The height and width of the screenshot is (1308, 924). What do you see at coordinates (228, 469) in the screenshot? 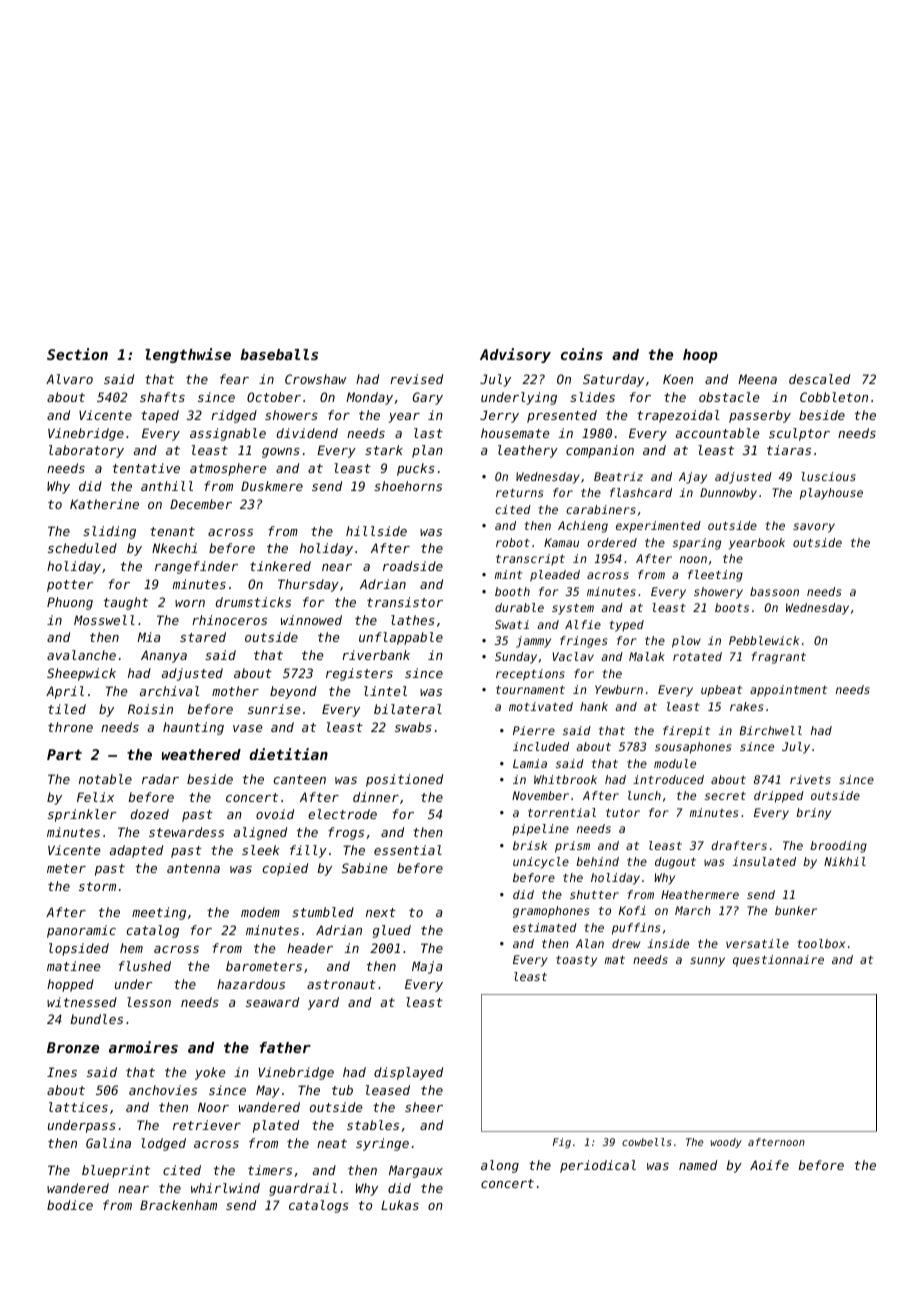
I see `atmosphere` at bounding box center [228, 469].
